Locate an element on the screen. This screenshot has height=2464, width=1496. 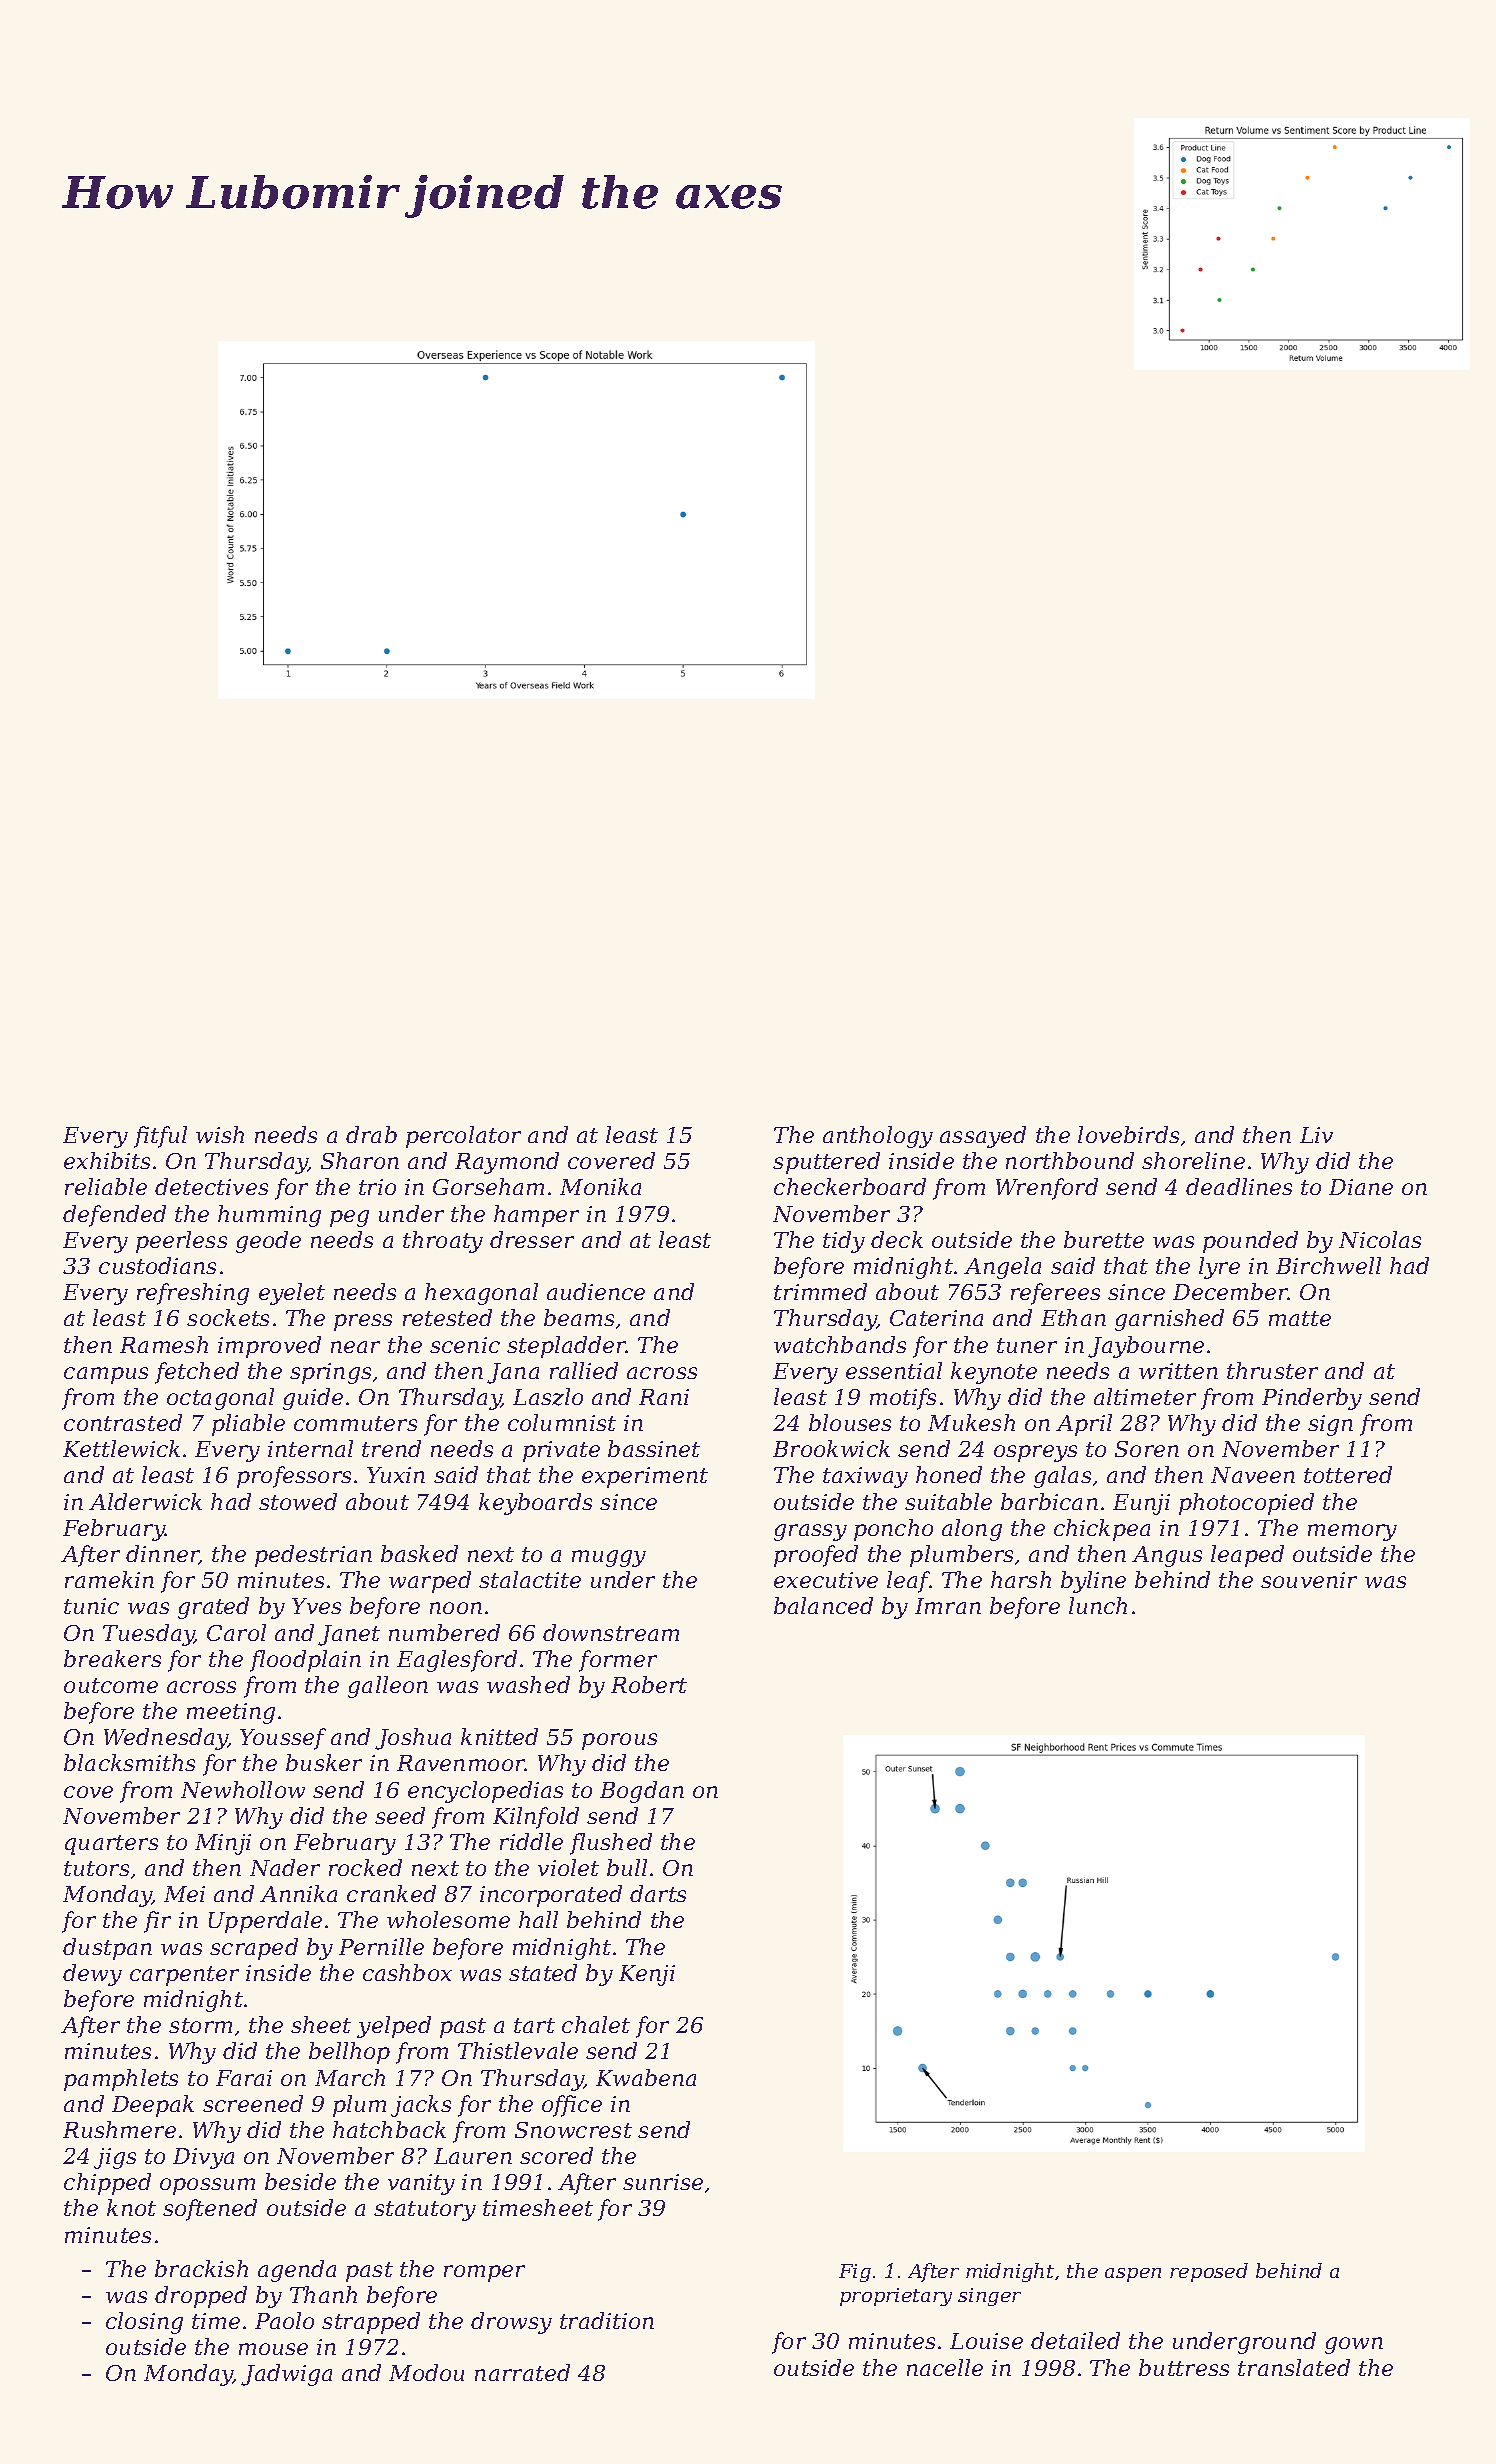
proofed is located at coordinates (816, 1556).
